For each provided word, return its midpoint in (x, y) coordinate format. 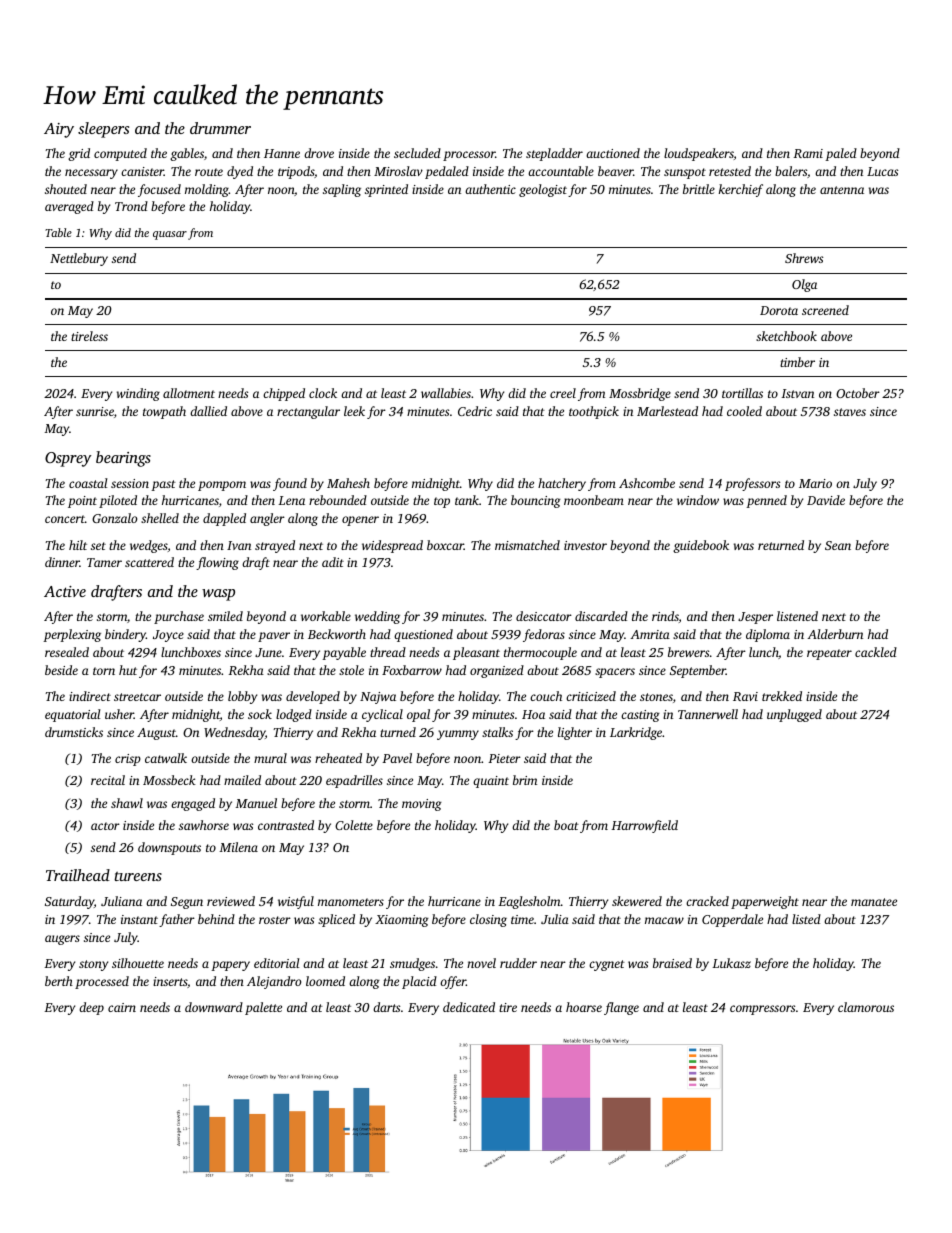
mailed (242, 780)
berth (59, 981)
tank (467, 500)
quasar (170, 235)
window (698, 500)
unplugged (794, 715)
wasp (218, 595)
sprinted (386, 190)
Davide (826, 500)
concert (65, 519)
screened (825, 310)
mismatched (527, 545)
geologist (543, 190)
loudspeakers (699, 154)
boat (566, 825)
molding (207, 190)
